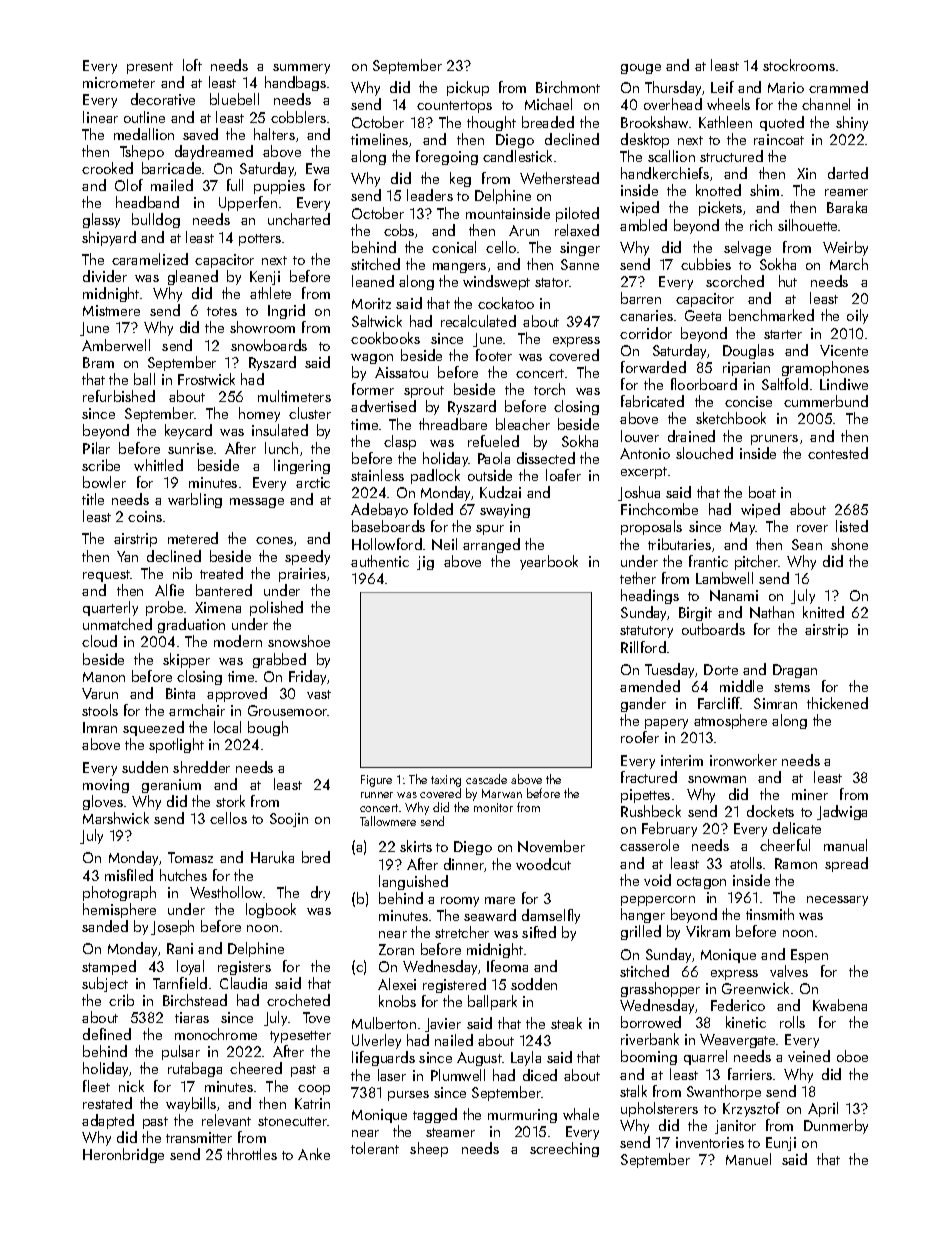  I want to click on pruners, so click(774, 440).
